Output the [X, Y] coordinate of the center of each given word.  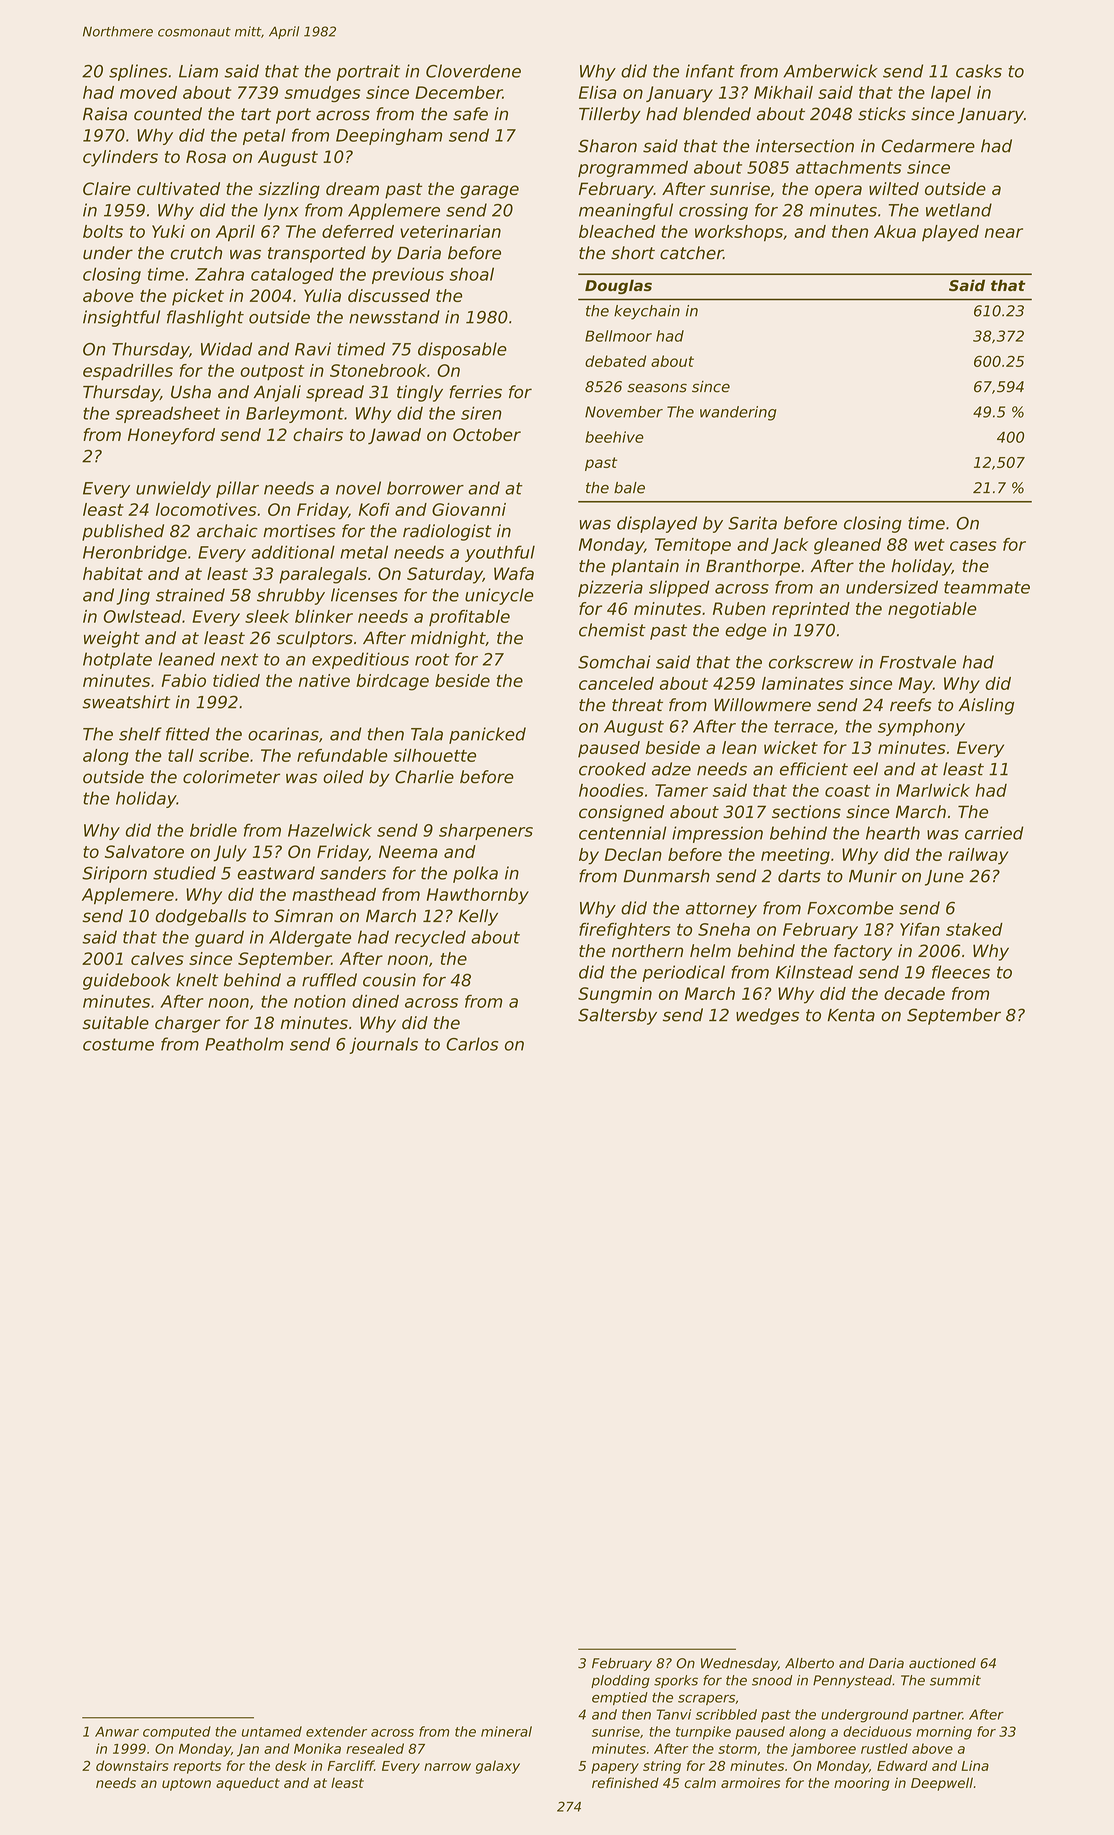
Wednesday [739, 1664]
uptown [186, 1784]
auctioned [942, 1663]
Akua [895, 231]
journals [383, 1045]
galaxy [498, 1767]
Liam [198, 71]
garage [489, 192]
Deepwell [942, 1784]
